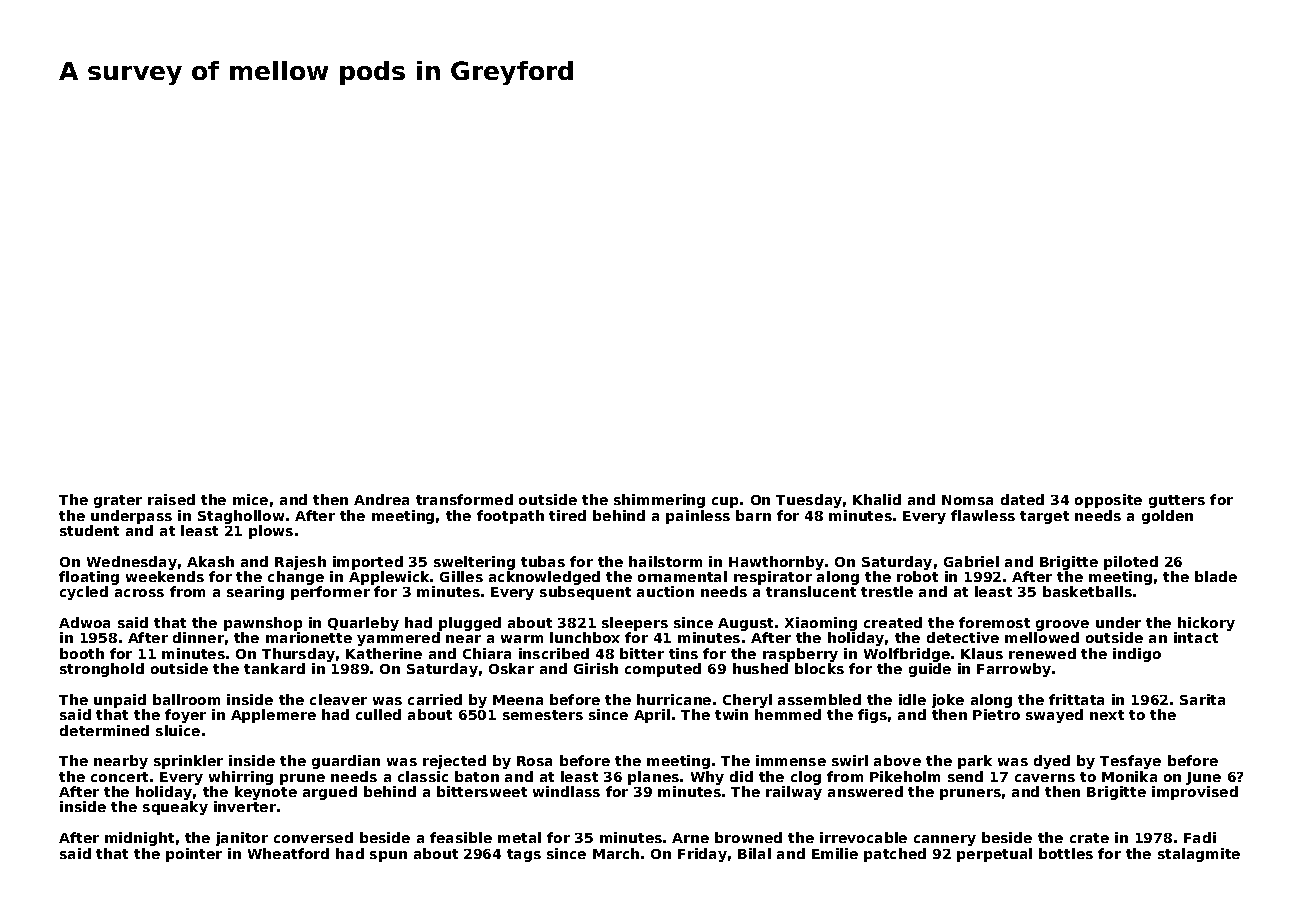 The image size is (1308, 924). I want to click on semesters, so click(543, 715).
